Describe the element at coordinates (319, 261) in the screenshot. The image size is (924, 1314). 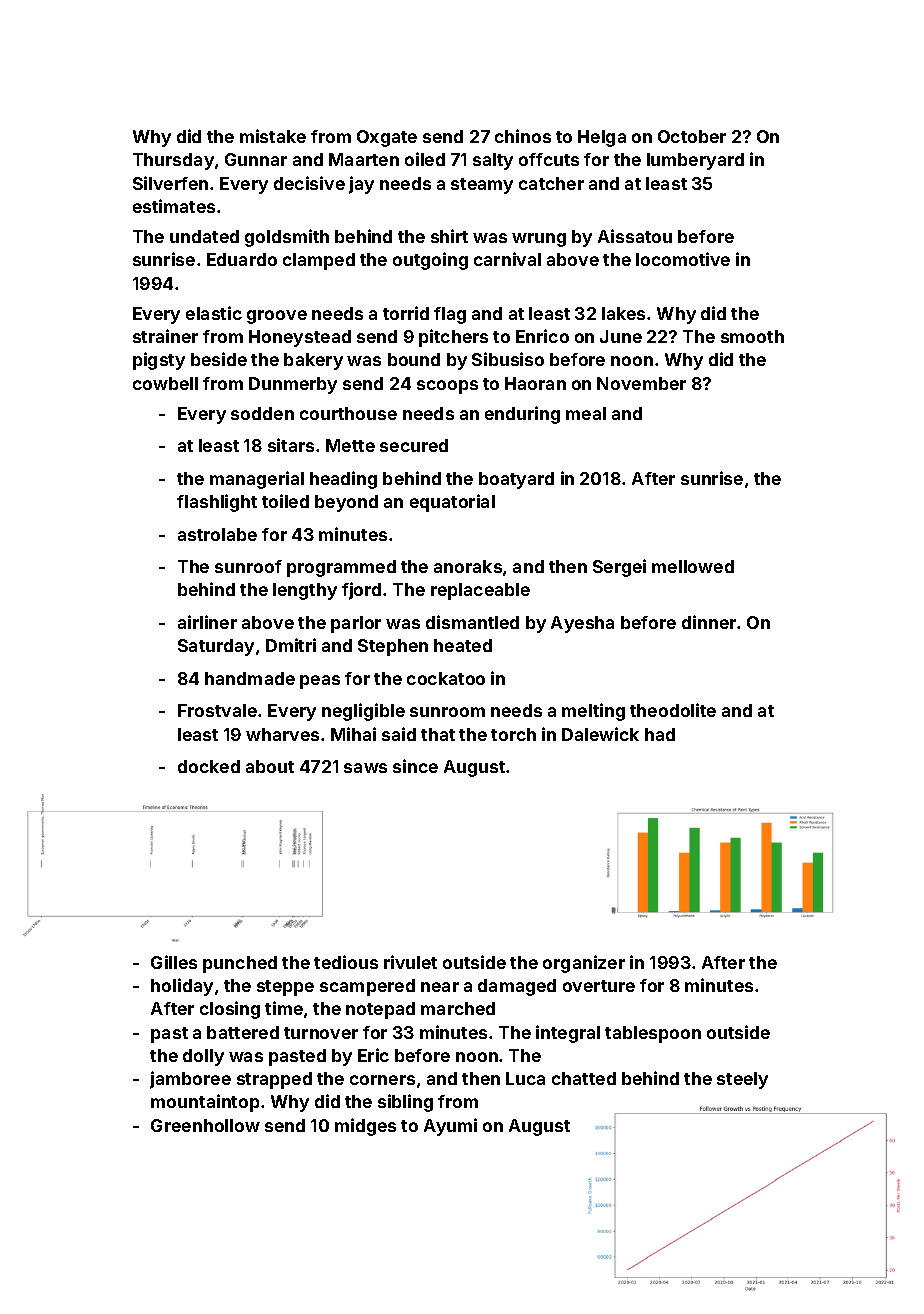
I see `clamped` at that location.
